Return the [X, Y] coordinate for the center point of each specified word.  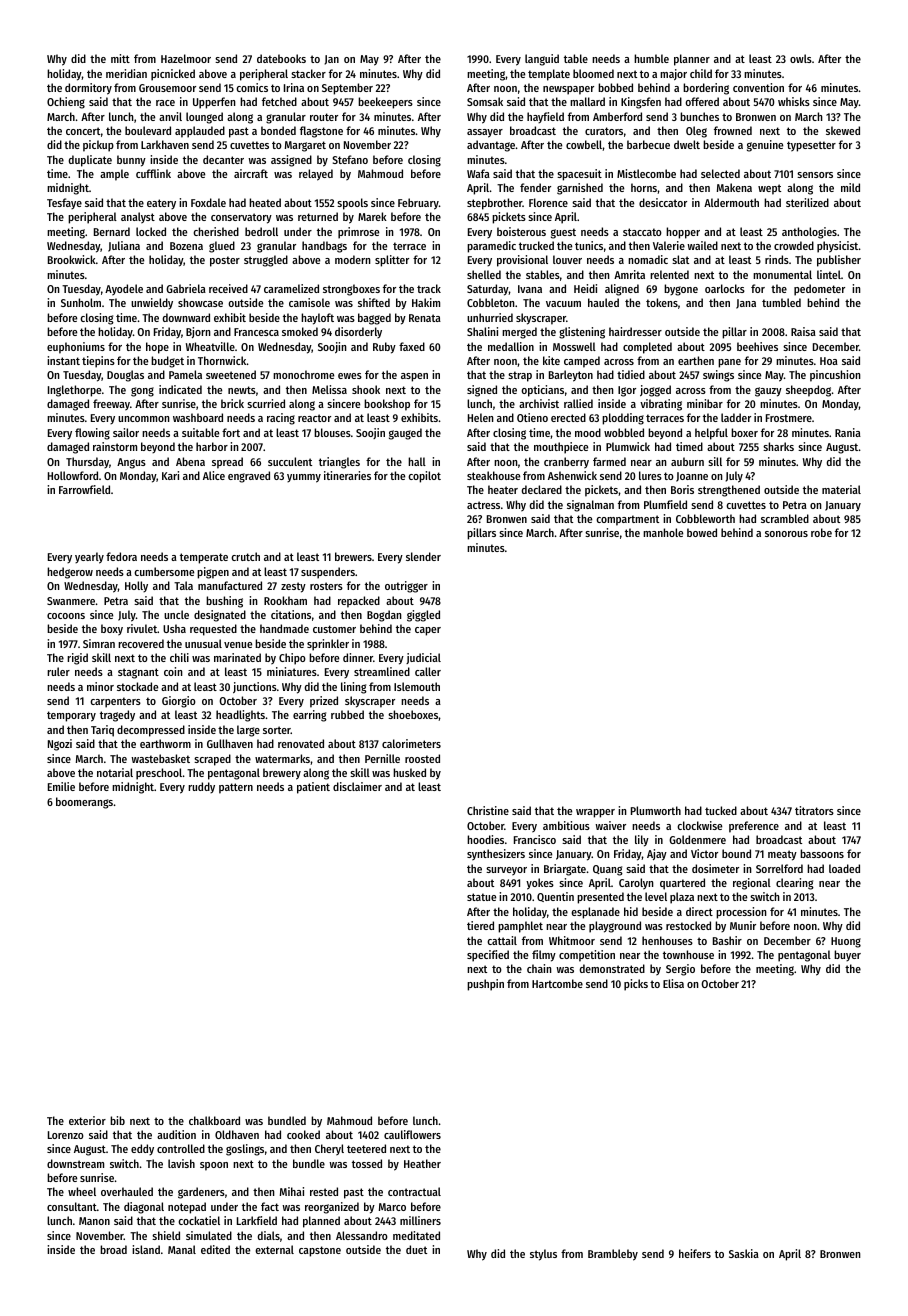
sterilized [807, 202]
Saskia [744, 1253]
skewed [843, 130]
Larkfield [257, 1220]
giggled [423, 616]
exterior [87, 1120]
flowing [92, 434]
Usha [174, 628]
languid [542, 60]
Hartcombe [557, 983]
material [841, 489]
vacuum [563, 304]
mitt [120, 58]
